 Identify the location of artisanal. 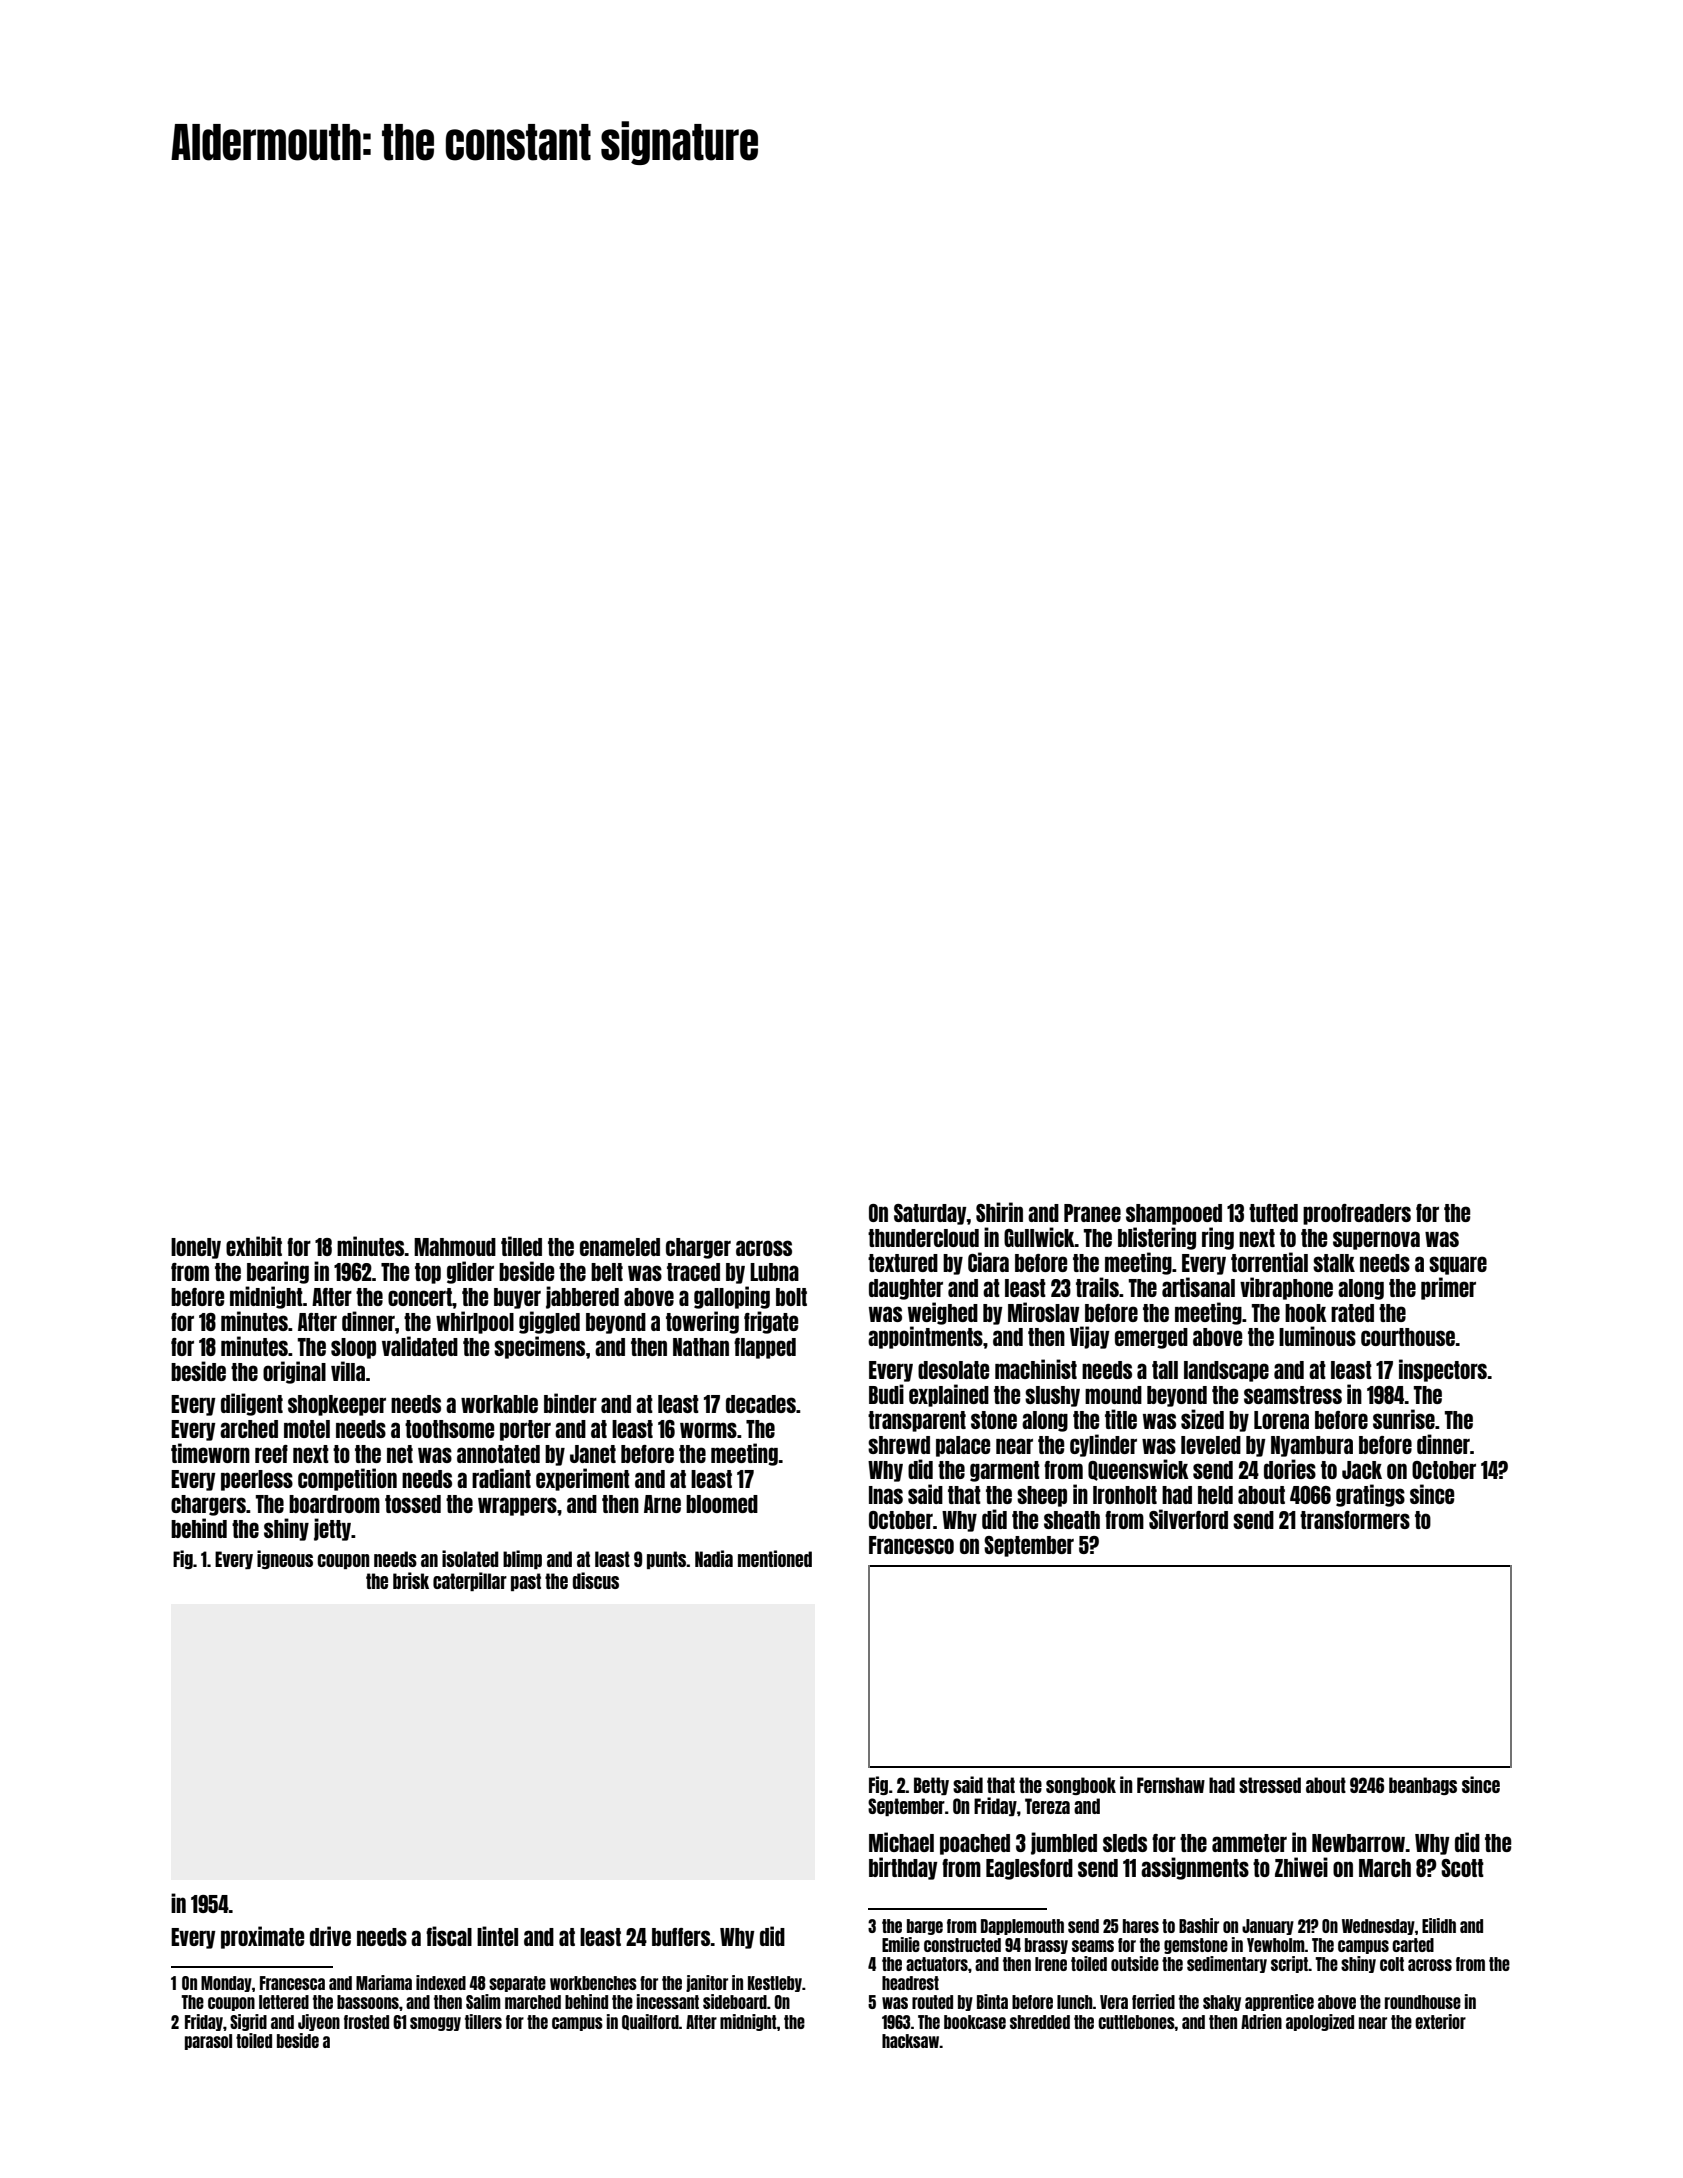
(1198, 1287).
